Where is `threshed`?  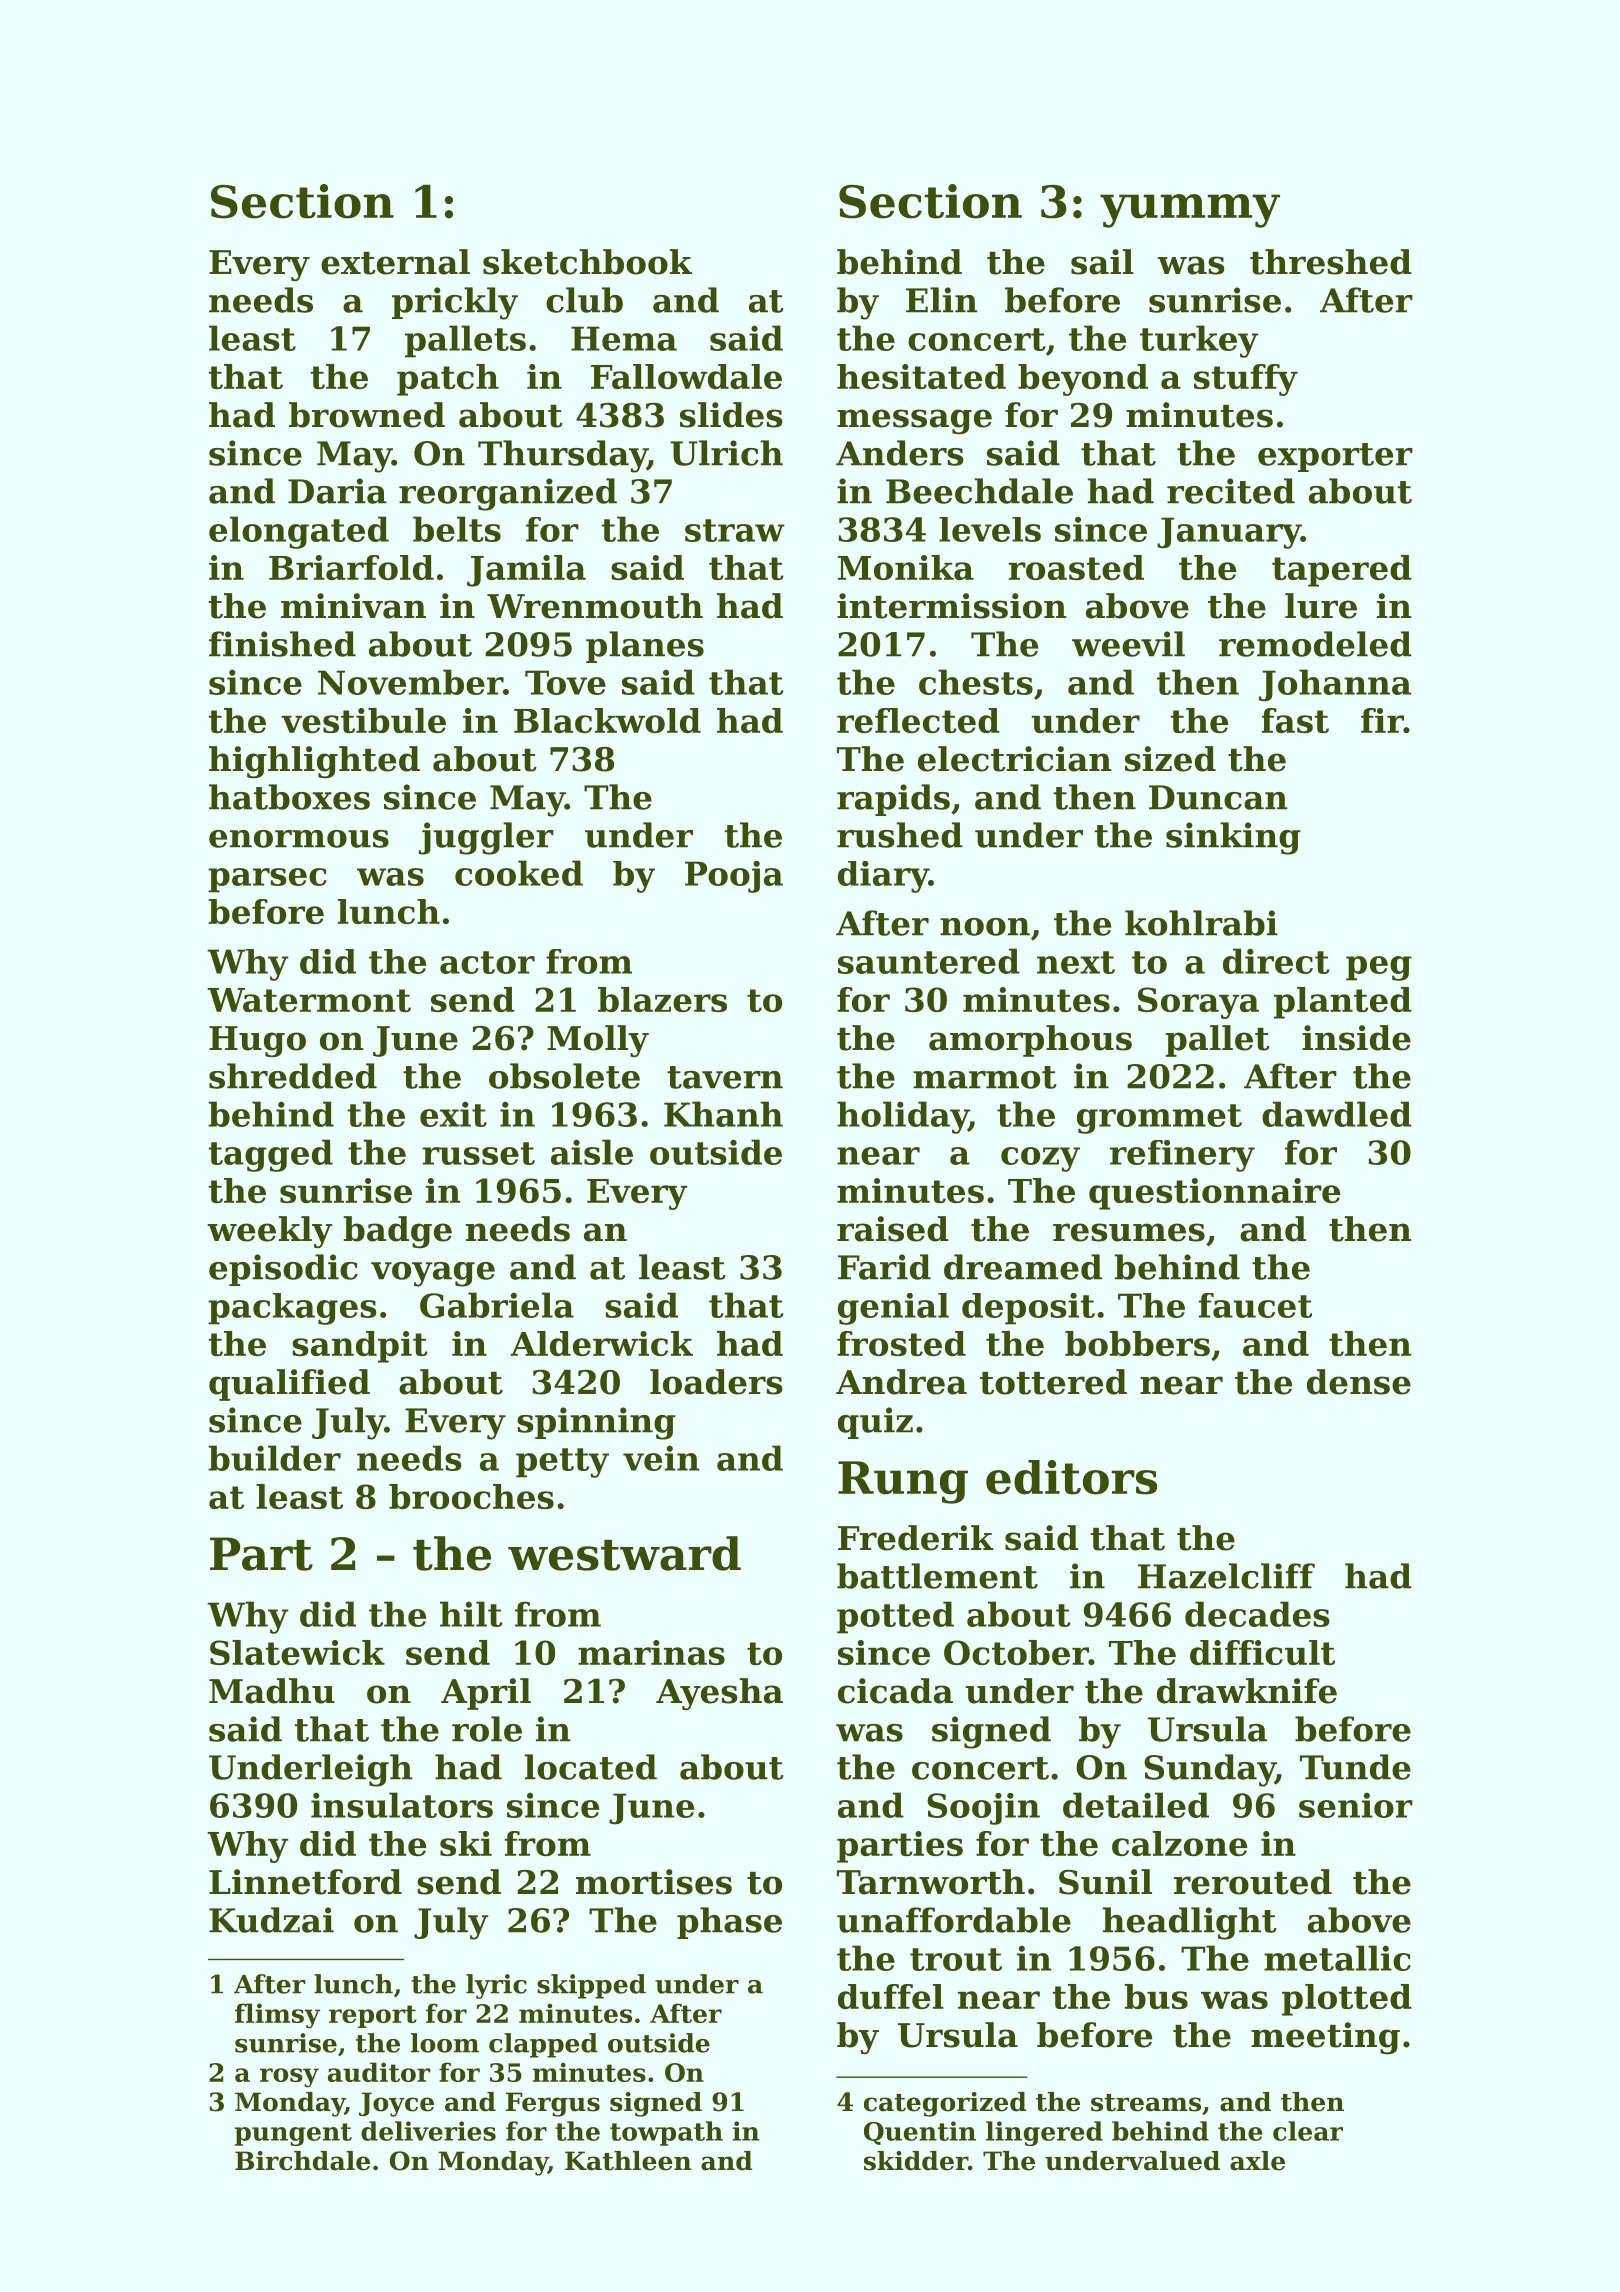
threshed is located at coordinates (1331, 262).
